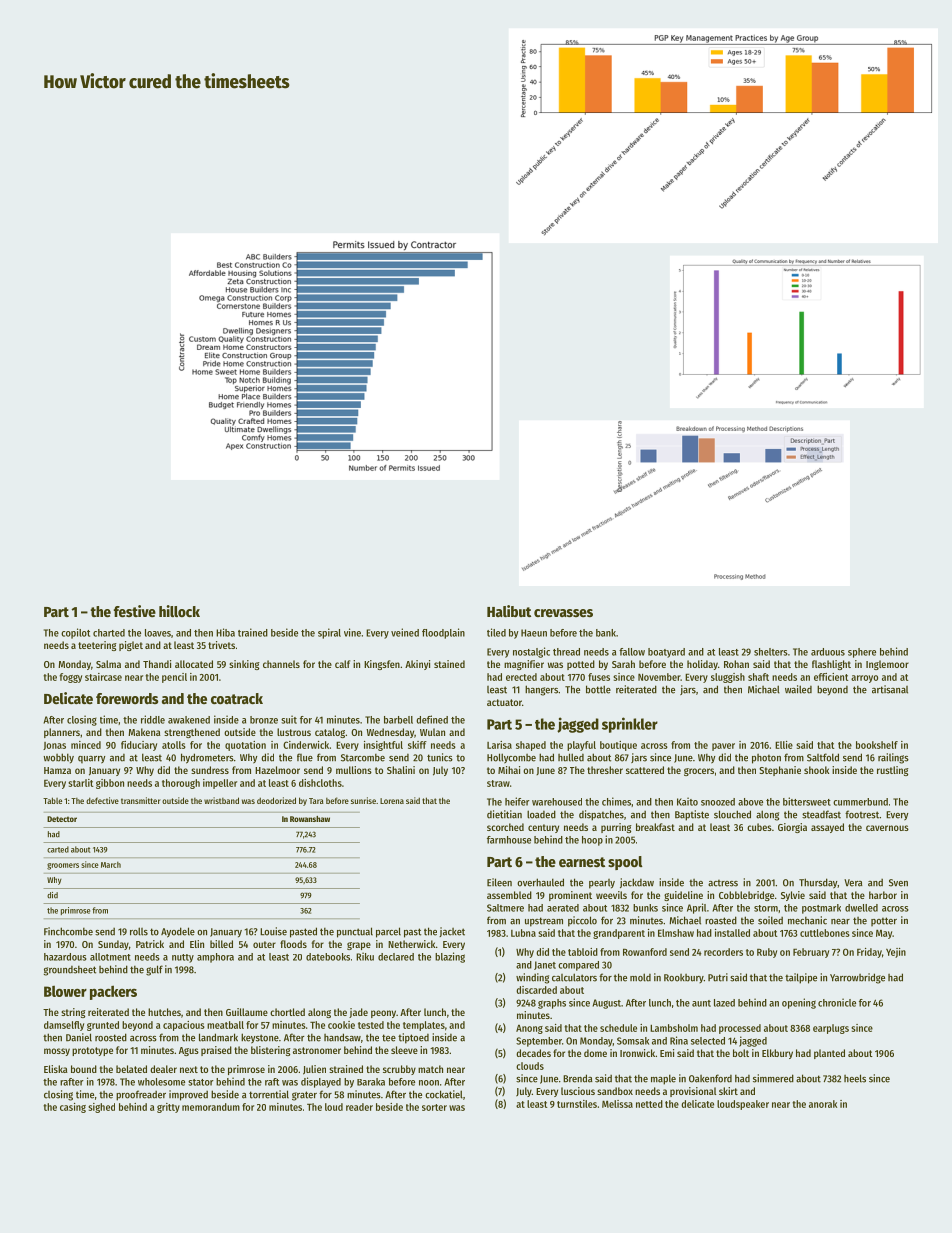 The height and width of the page is (1233, 952). What do you see at coordinates (884, 921) in the page?
I see `potter` at bounding box center [884, 921].
